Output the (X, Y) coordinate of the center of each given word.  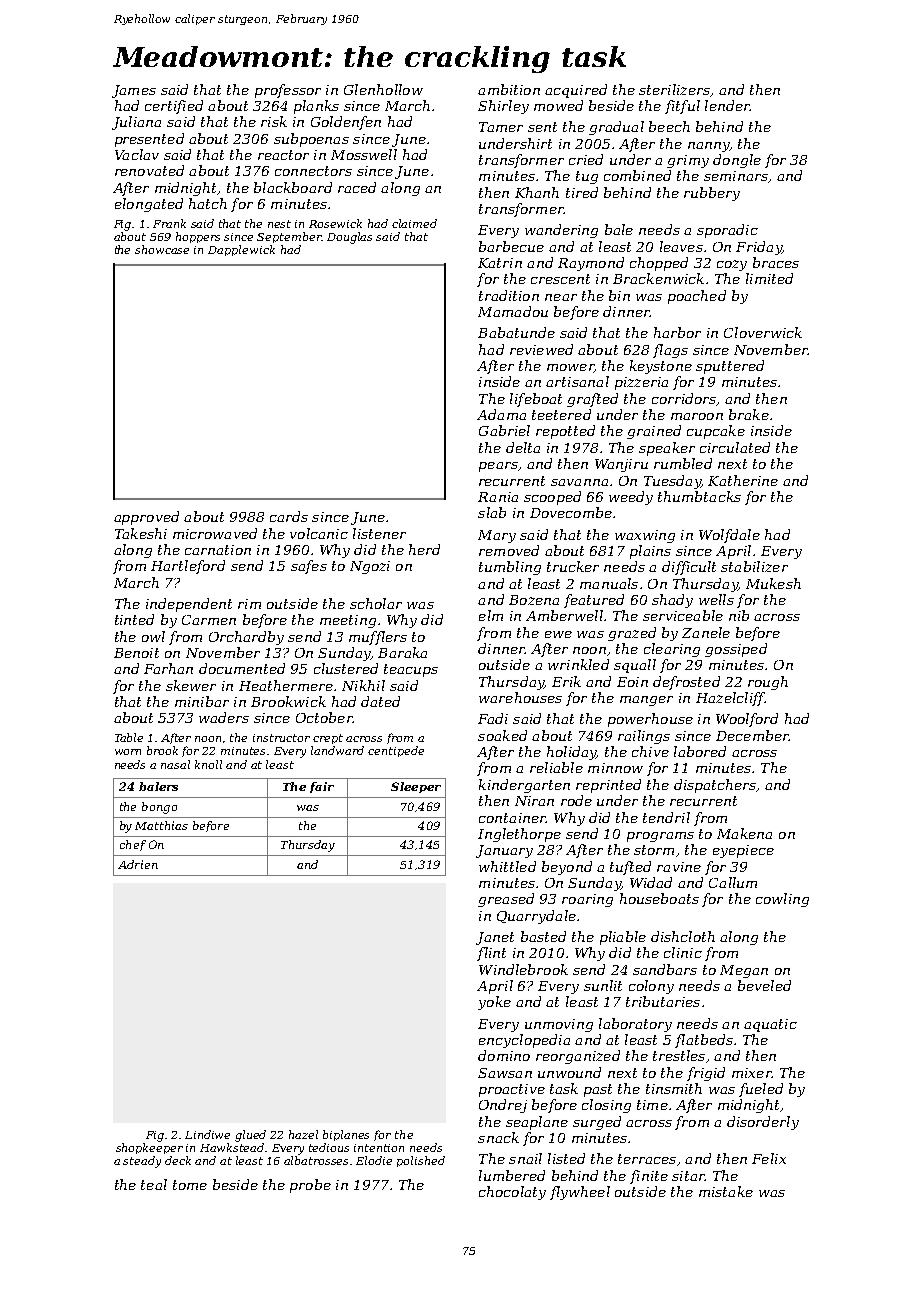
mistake (726, 1191)
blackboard (293, 187)
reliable (556, 767)
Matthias (161, 825)
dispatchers (715, 786)
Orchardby (246, 638)
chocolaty (512, 1193)
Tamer (501, 127)
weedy (631, 498)
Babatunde (516, 332)
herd (424, 549)
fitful (682, 107)
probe (310, 1186)
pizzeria (641, 383)
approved (146, 518)
